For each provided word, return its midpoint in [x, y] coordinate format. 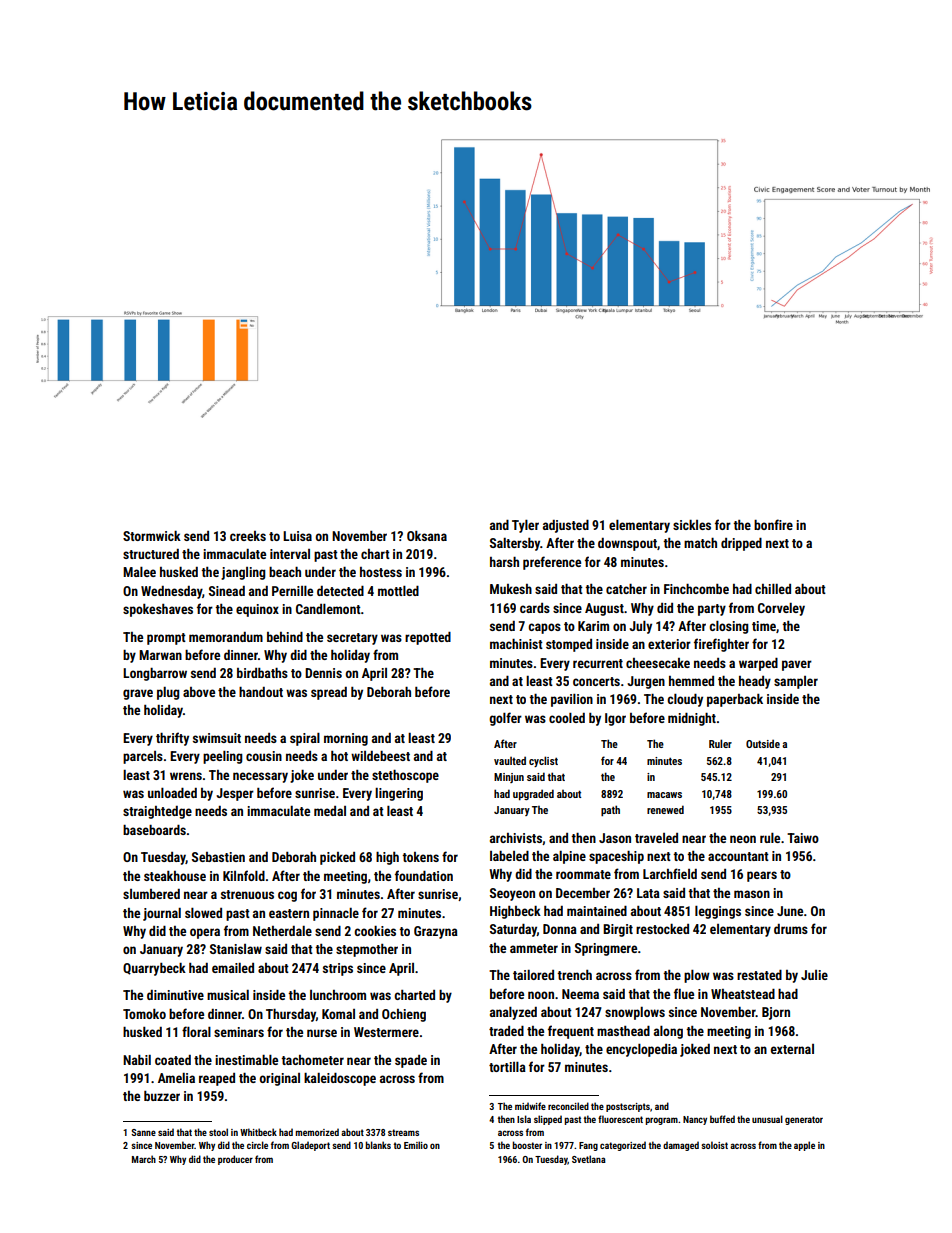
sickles [692, 525]
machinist [516, 644]
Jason [615, 838]
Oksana [427, 536]
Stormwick [152, 536]
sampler [796, 682]
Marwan [160, 655]
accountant [738, 856]
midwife [530, 1106]
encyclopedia [641, 1050]
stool [218, 1132]
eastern [289, 913]
